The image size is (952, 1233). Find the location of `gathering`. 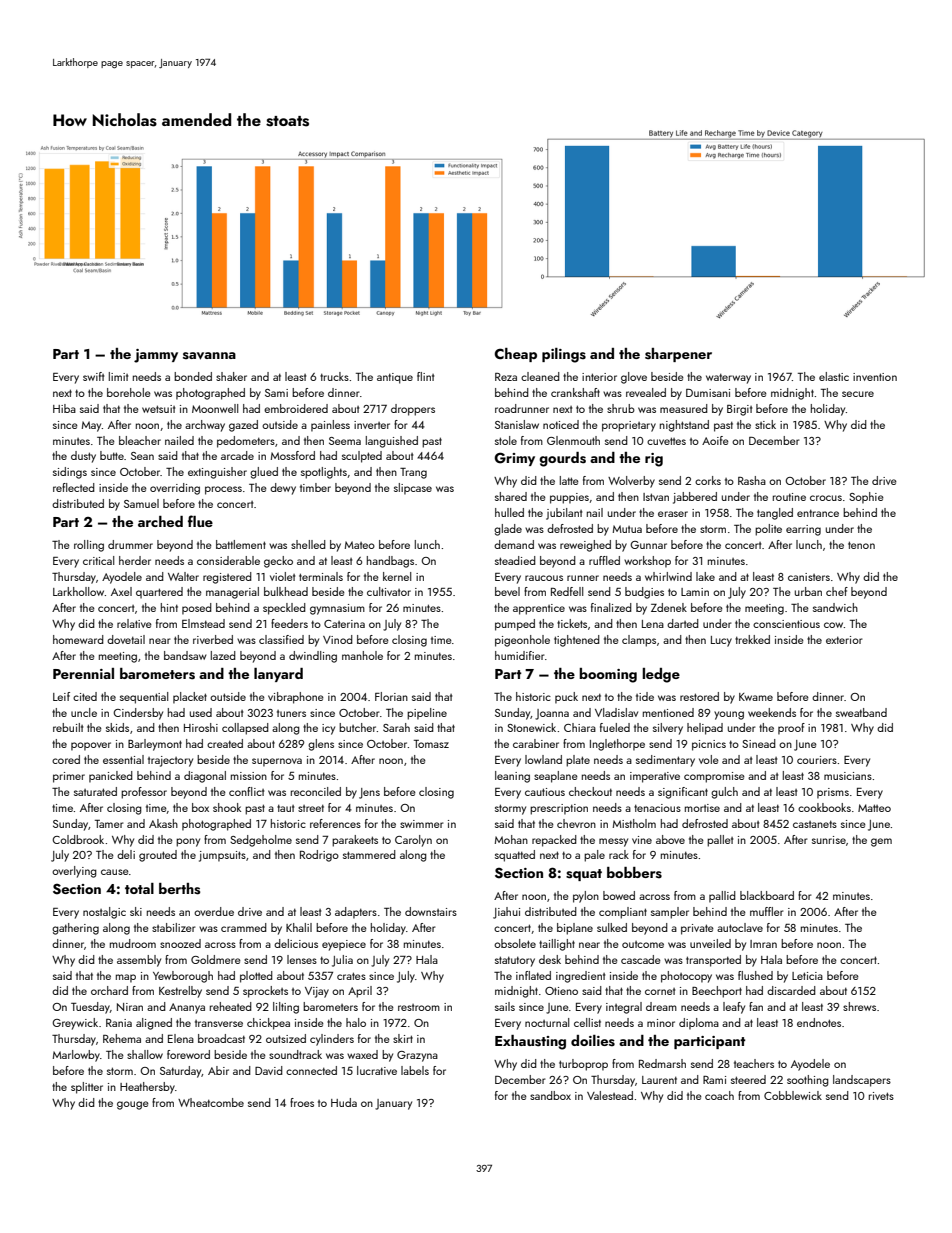

gathering is located at coordinates (75, 929).
